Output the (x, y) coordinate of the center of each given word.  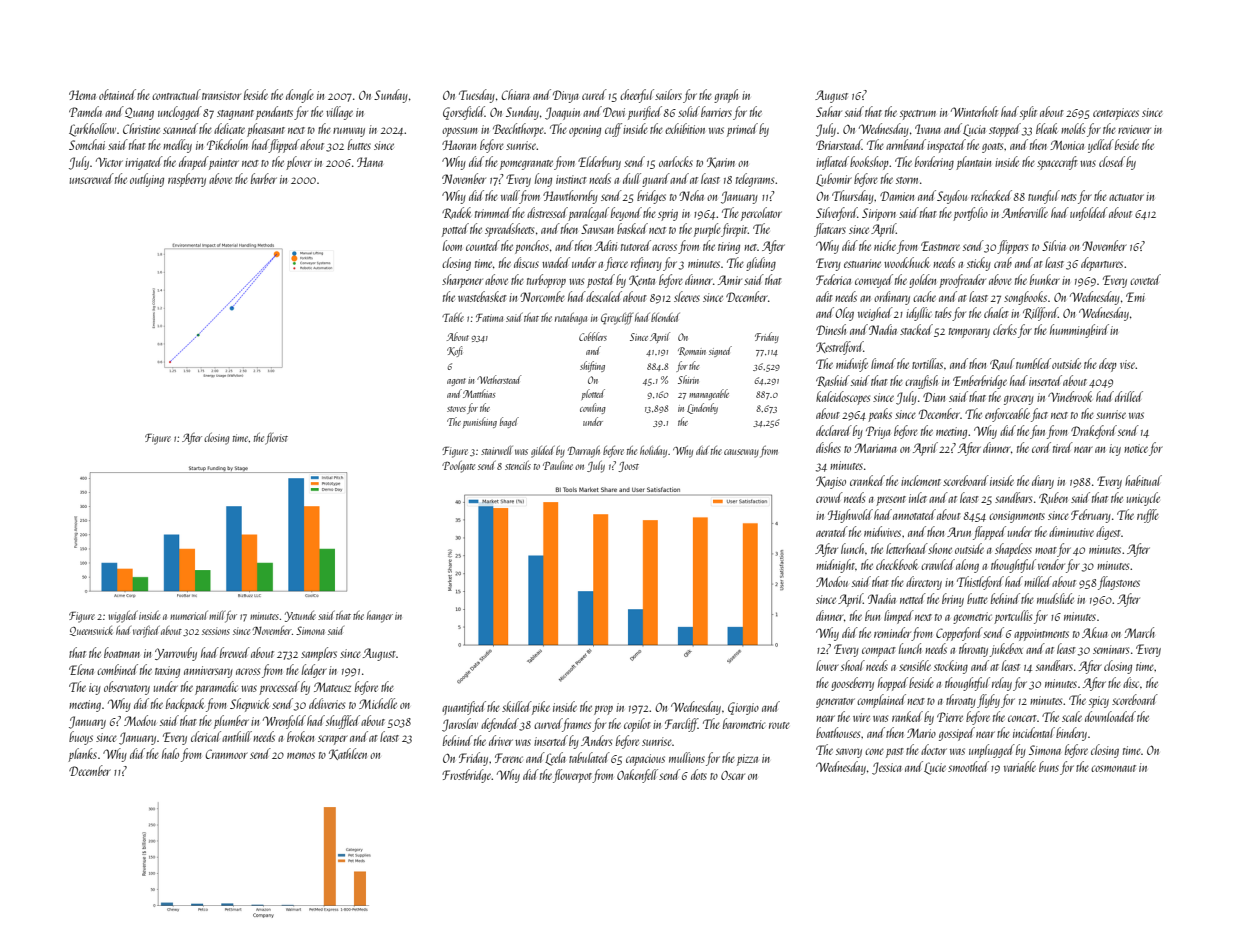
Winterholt (974, 111)
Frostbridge (467, 776)
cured (594, 94)
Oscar (733, 775)
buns (1049, 766)
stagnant (235, 115)
